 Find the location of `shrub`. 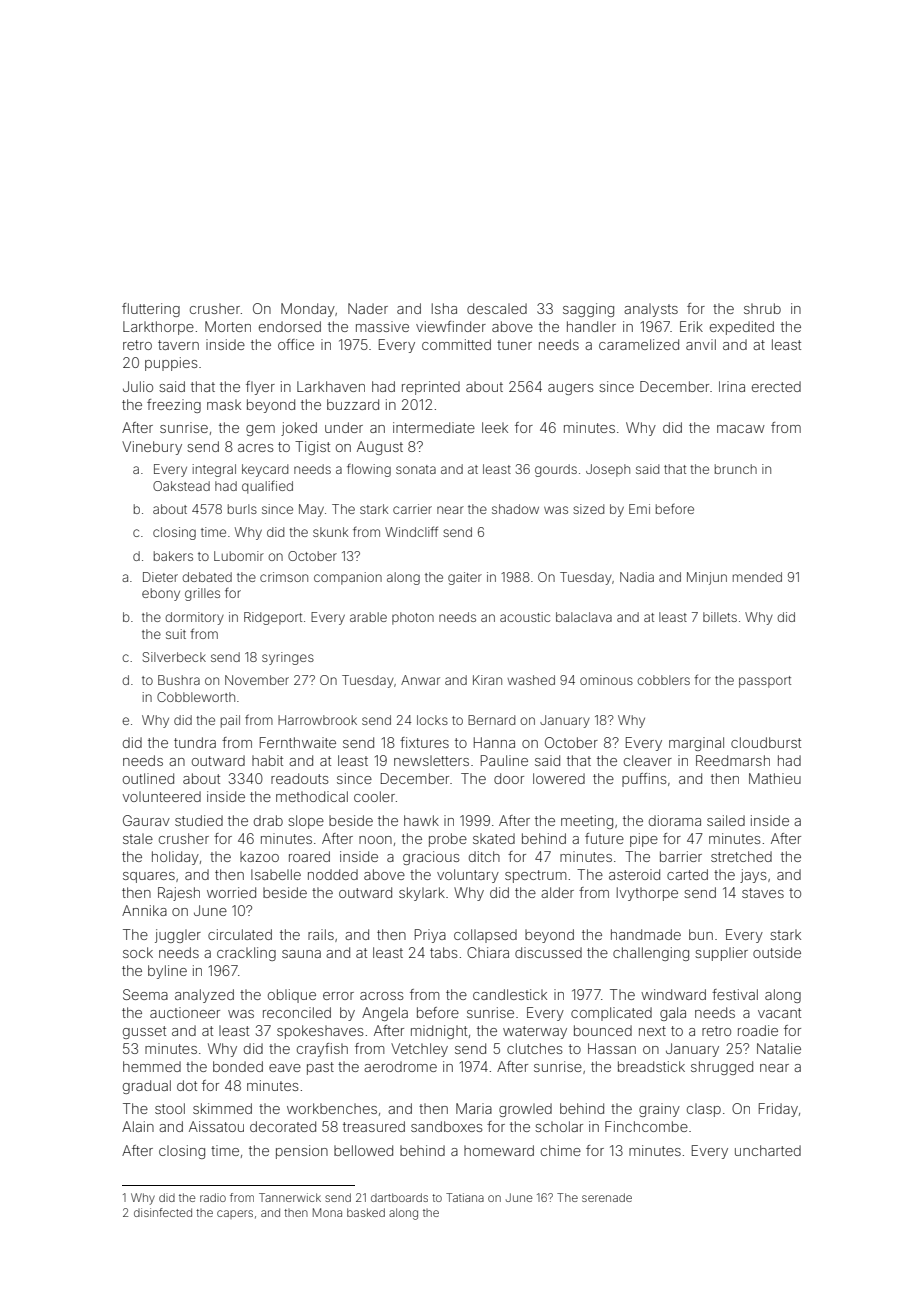

shrub is located at coordinates (762, 308).
